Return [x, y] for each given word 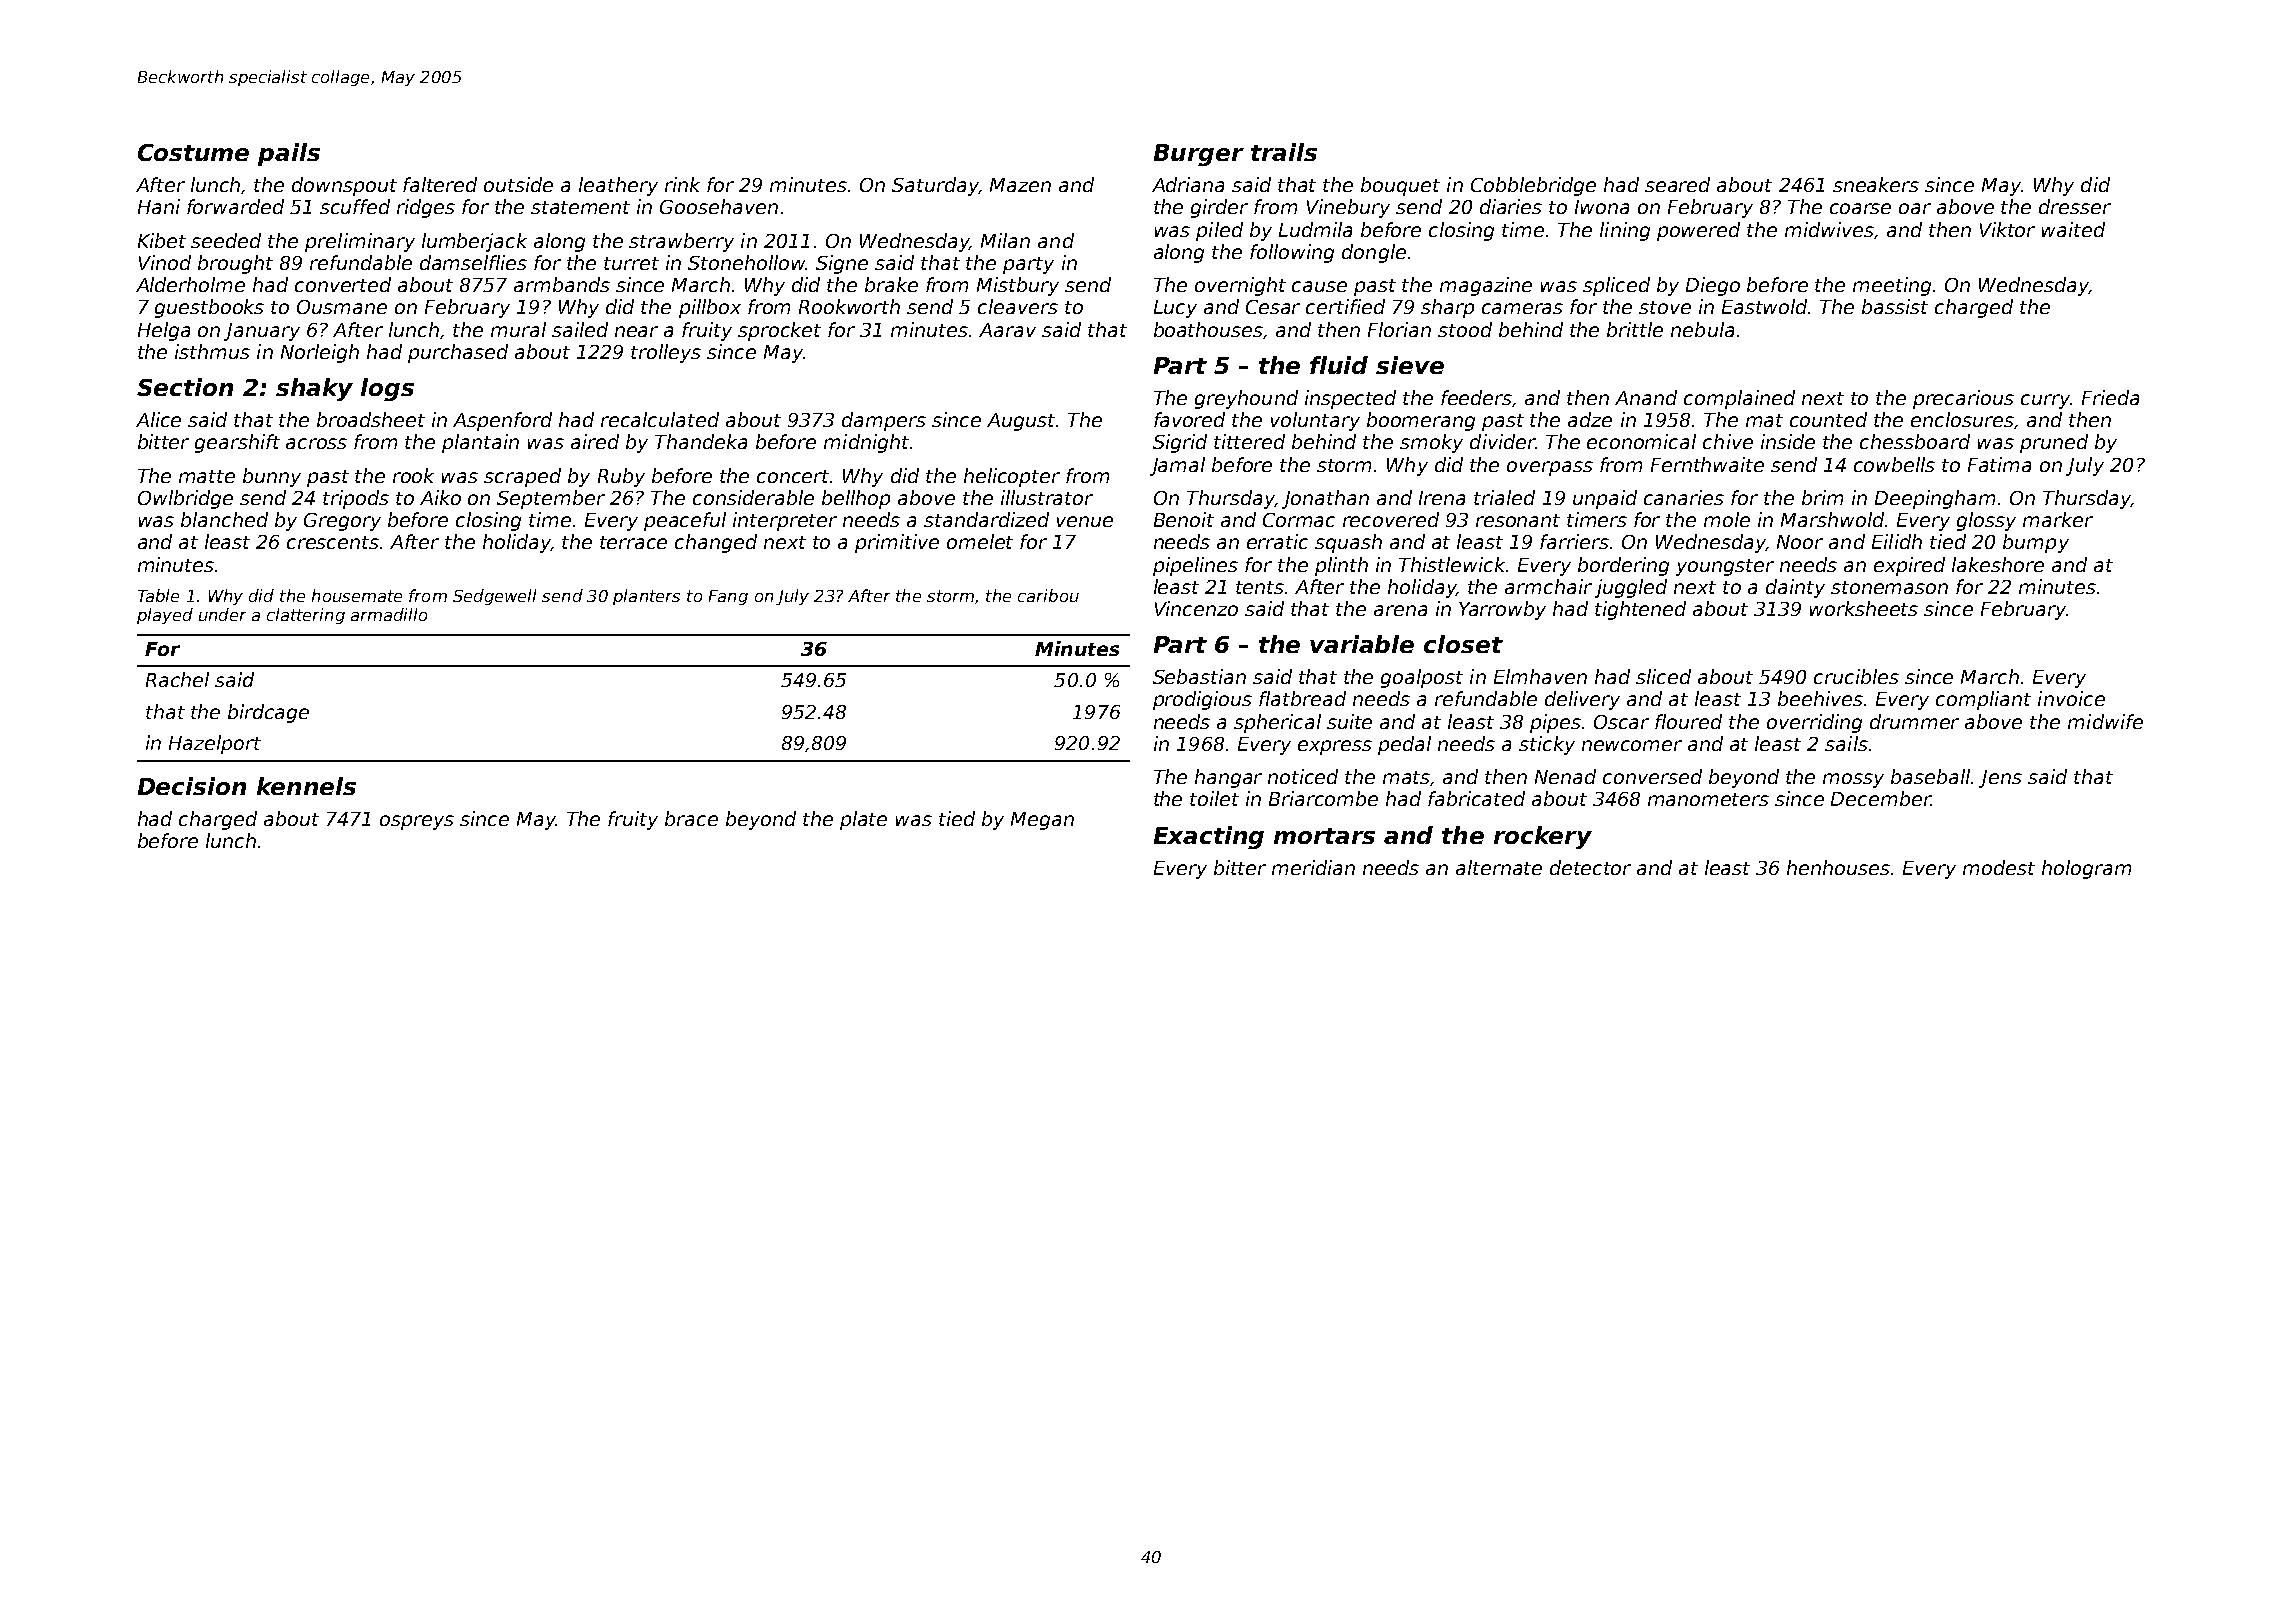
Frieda [2110, 397]
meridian [1313, 867]
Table [158, 595]
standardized [986, 519]
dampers [884, 421]
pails [289, 154]
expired [1909, 566]
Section [185, 387]
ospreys [417, 822]
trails [1284, 152]
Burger [1199, 155]
